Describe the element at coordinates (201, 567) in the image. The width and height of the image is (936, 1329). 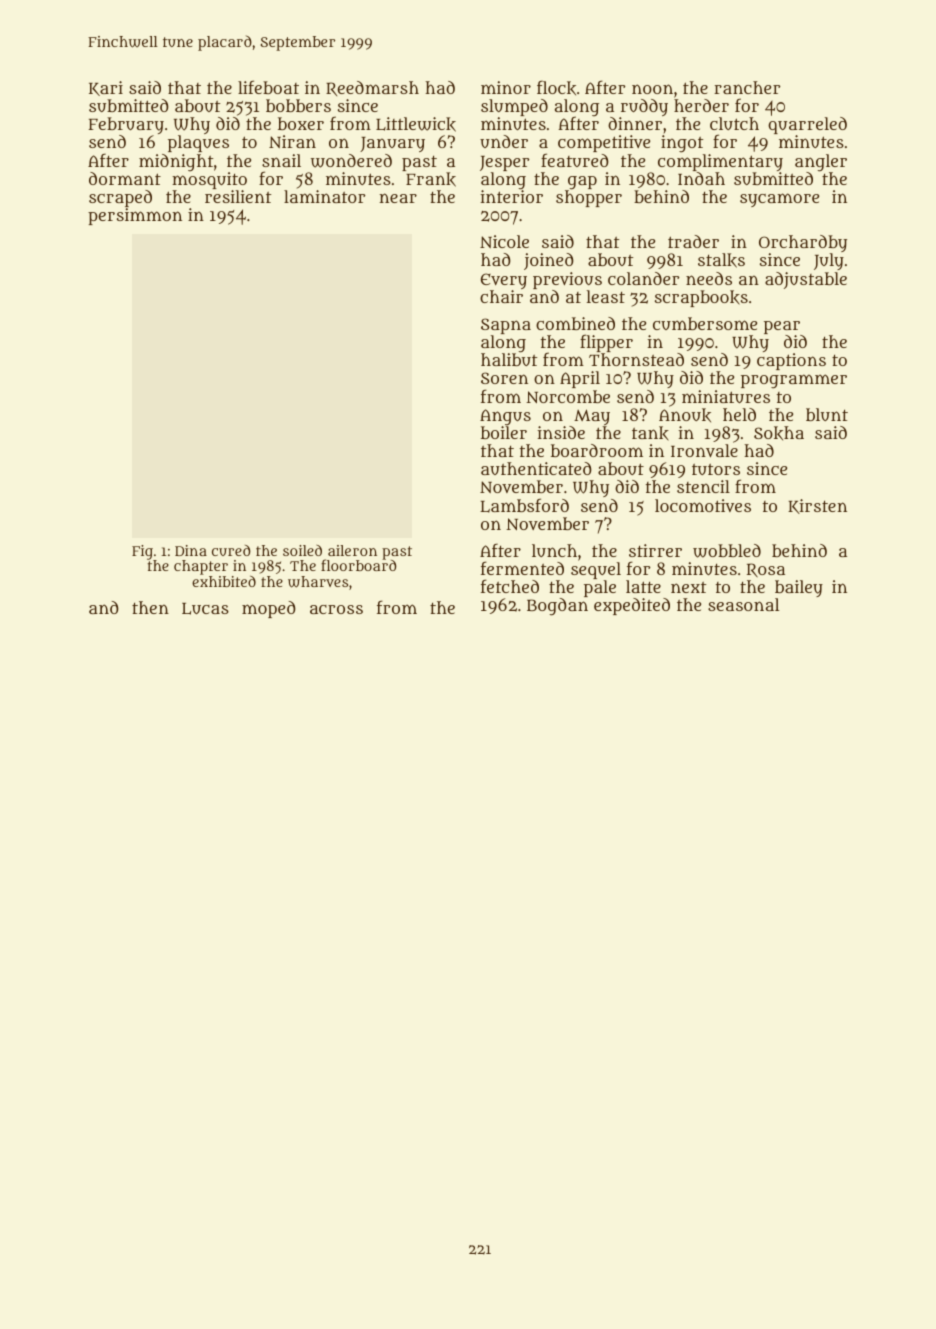
I see `chapter` at that location.
